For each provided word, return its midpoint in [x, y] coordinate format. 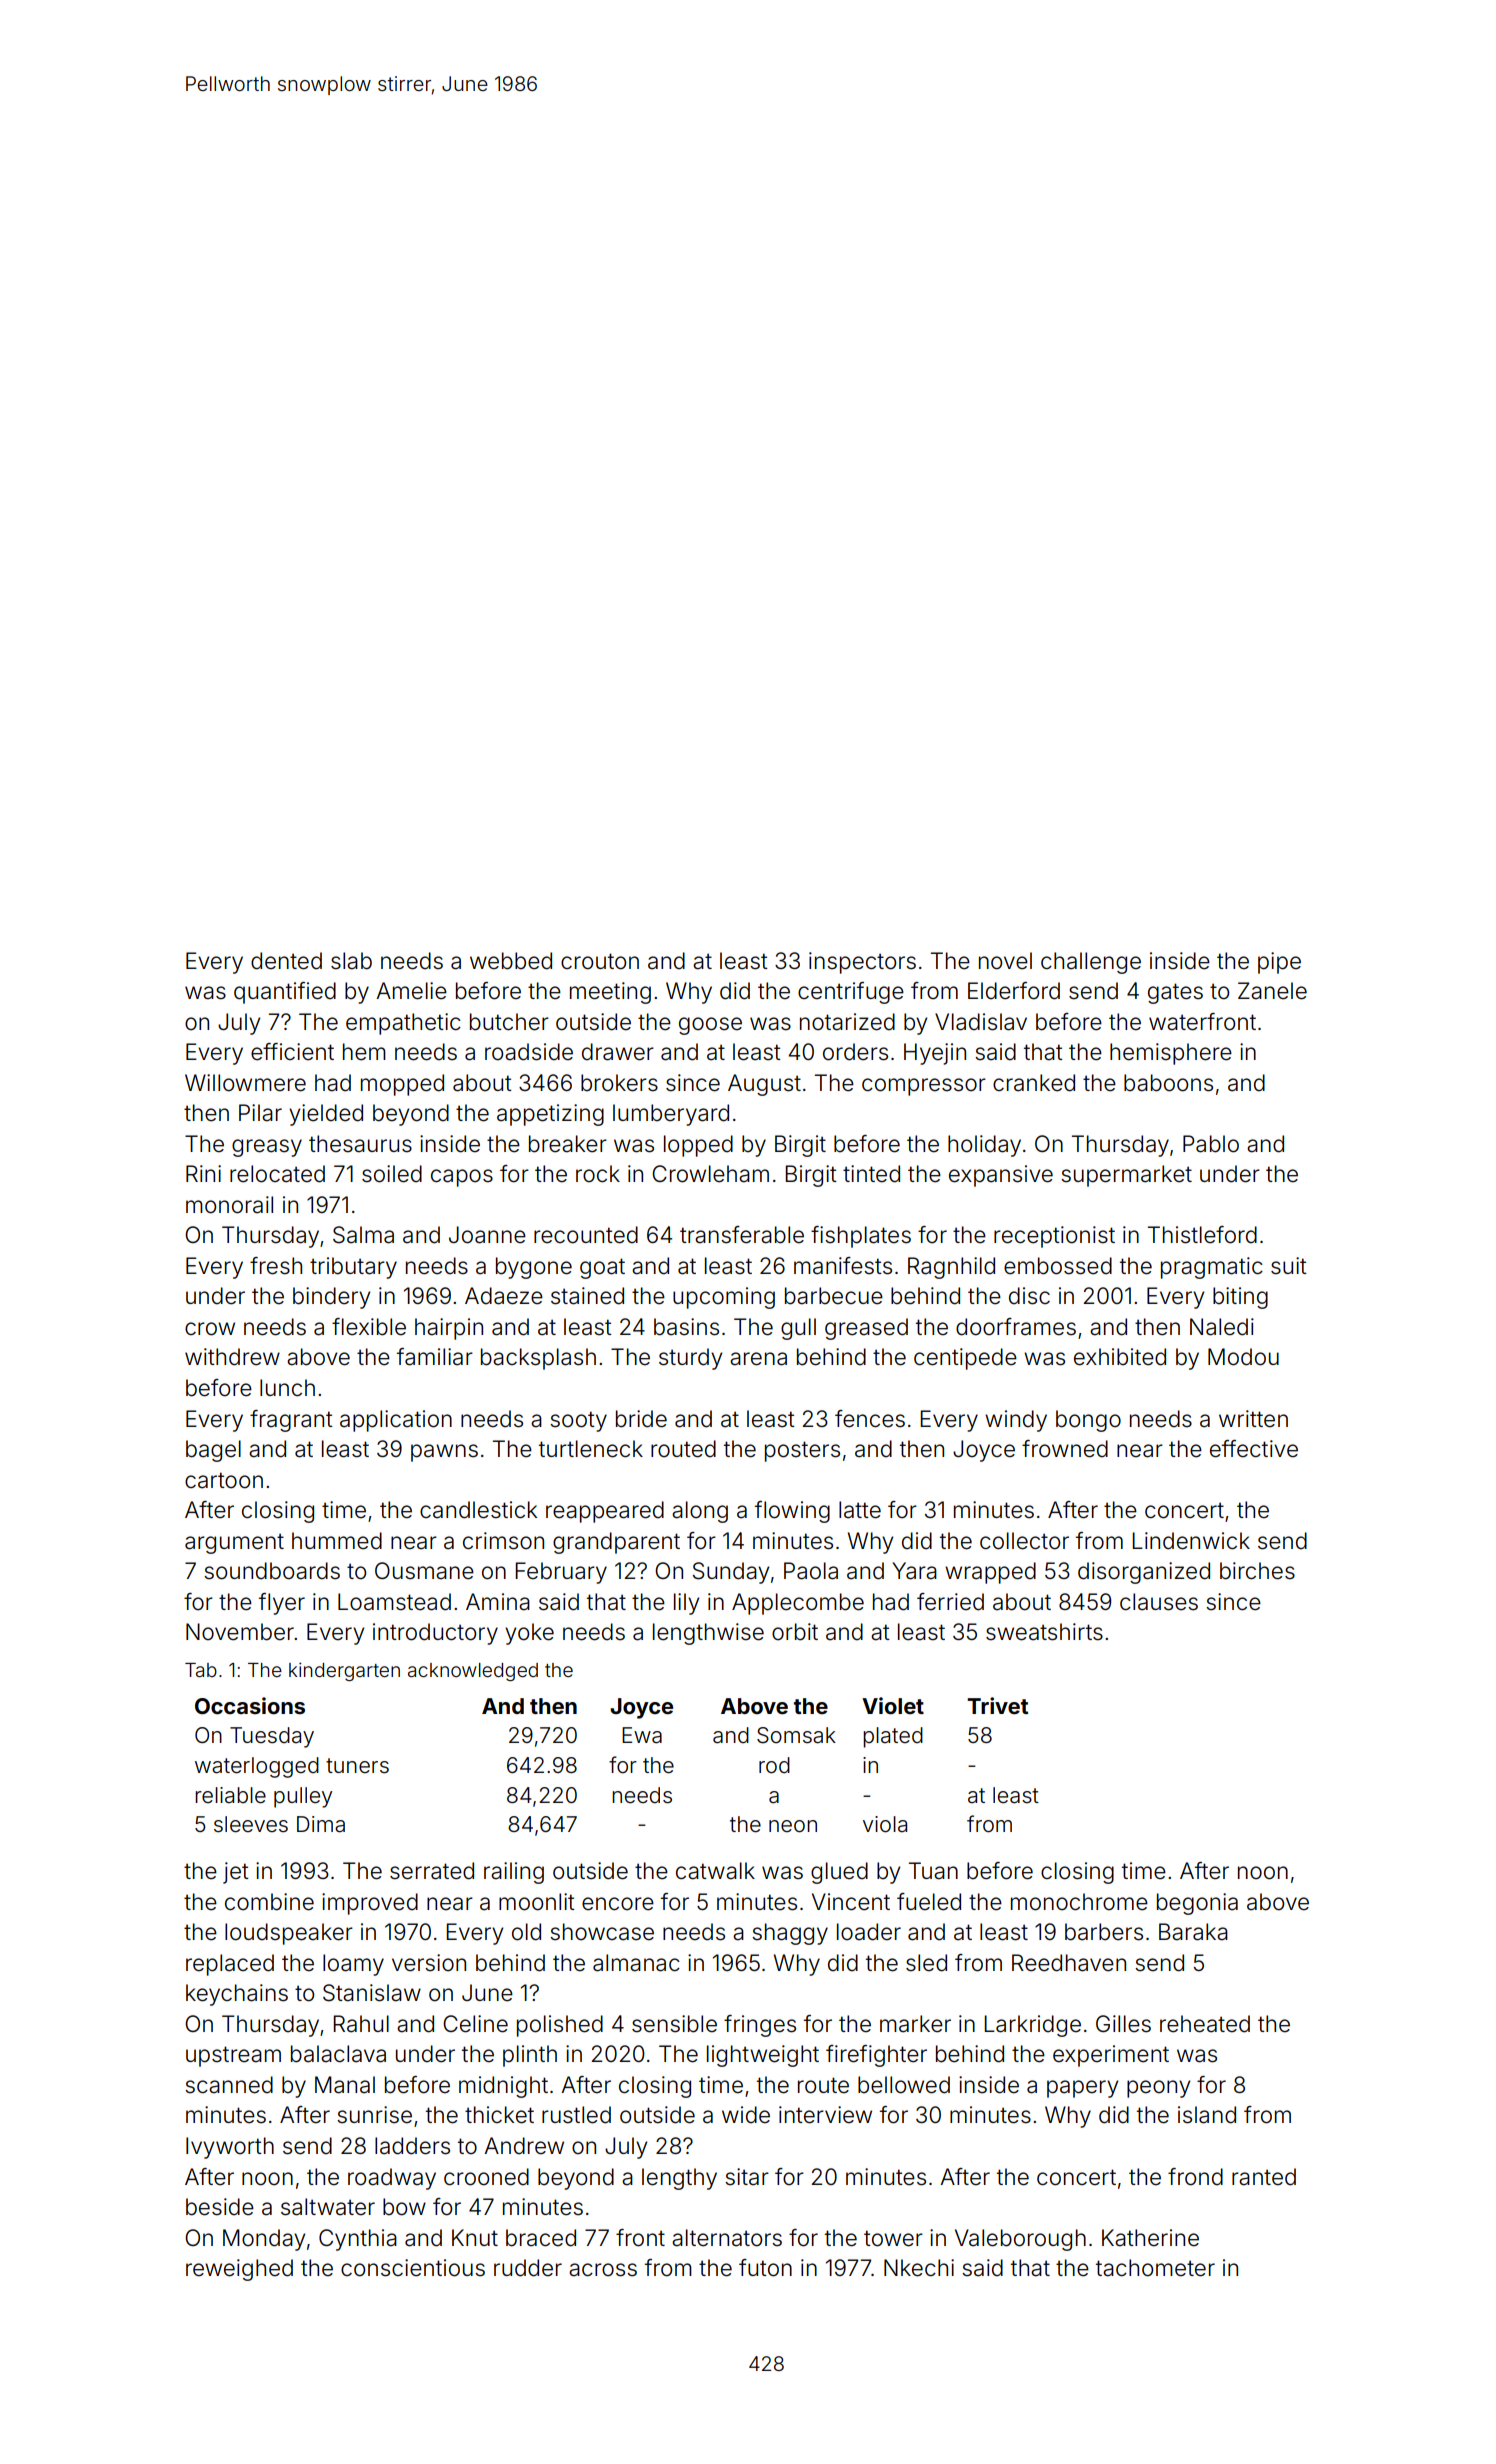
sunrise [374, 2115]
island [1207, 2115]
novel [1005, 961]
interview [825, 2115]
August [764, 1085]
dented [286, 961]
